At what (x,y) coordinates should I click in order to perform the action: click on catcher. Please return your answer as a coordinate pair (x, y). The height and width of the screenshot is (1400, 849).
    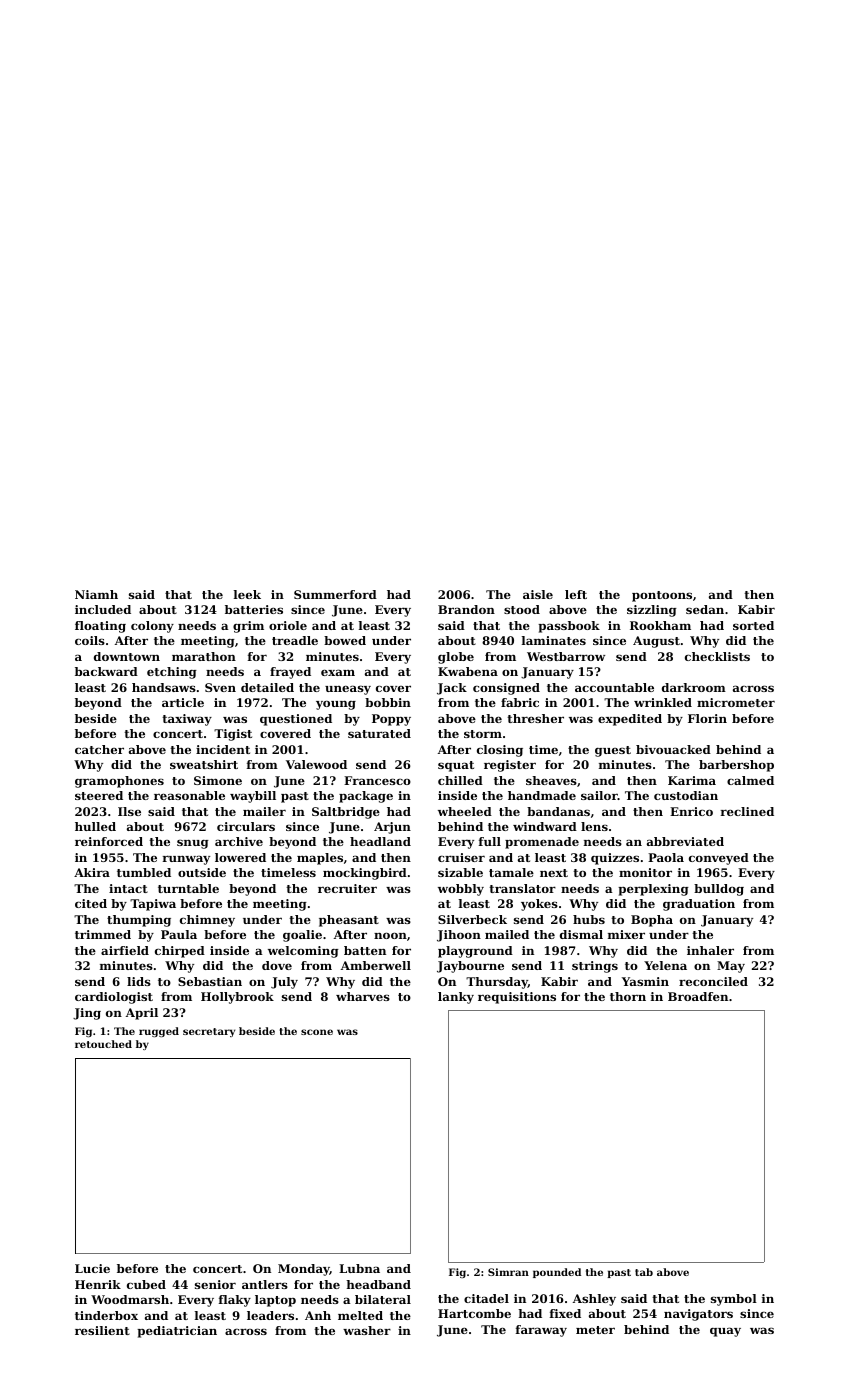
    Looking at the image, I should click on (99, 749).
